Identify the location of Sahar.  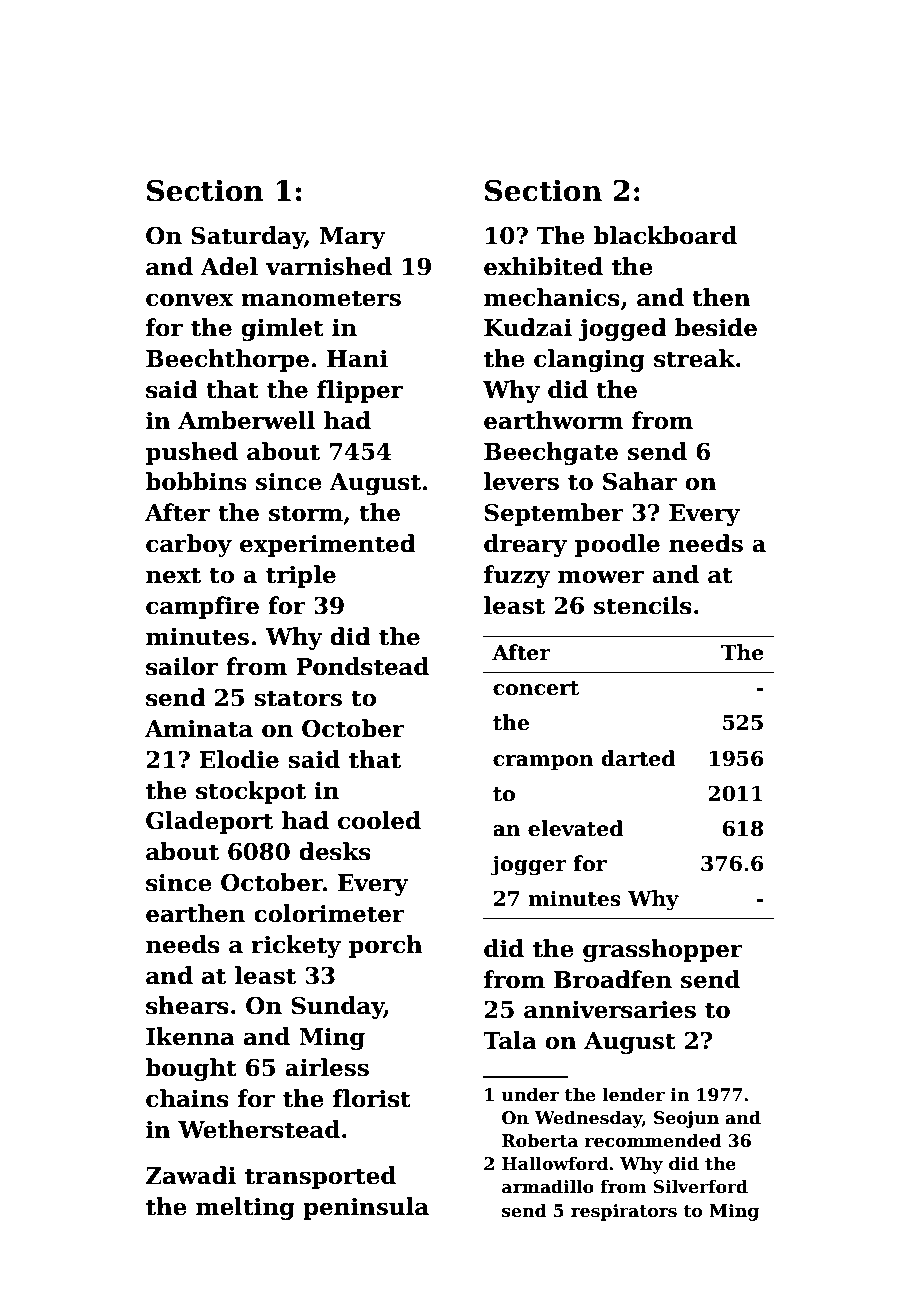
(640, 481).
